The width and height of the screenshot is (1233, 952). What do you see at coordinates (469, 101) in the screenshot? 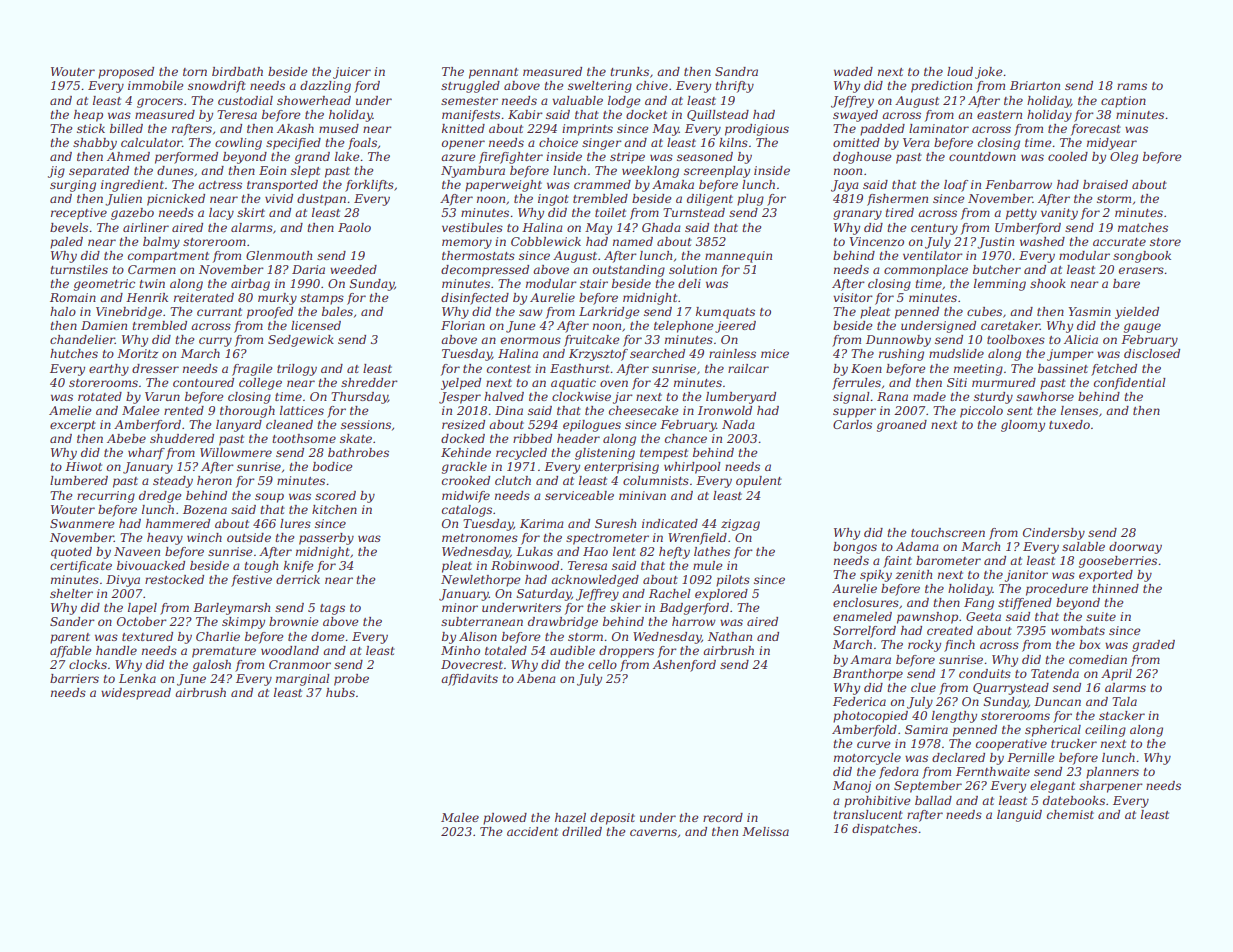
I see `semester` at bounding box center [469, 101].
